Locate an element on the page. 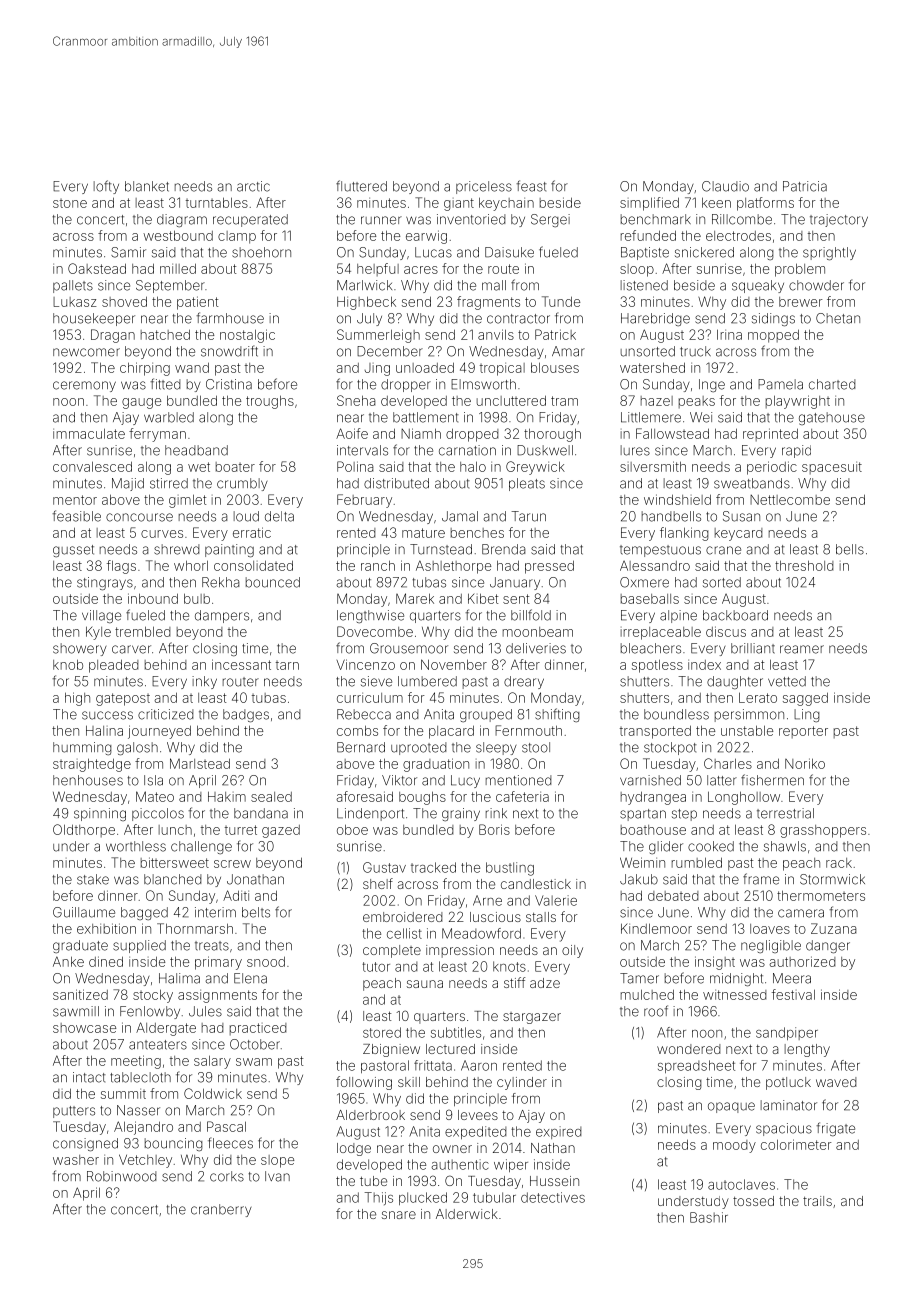 The image size is (924, 1308). Lucy is located at coordinates (465, 781).
